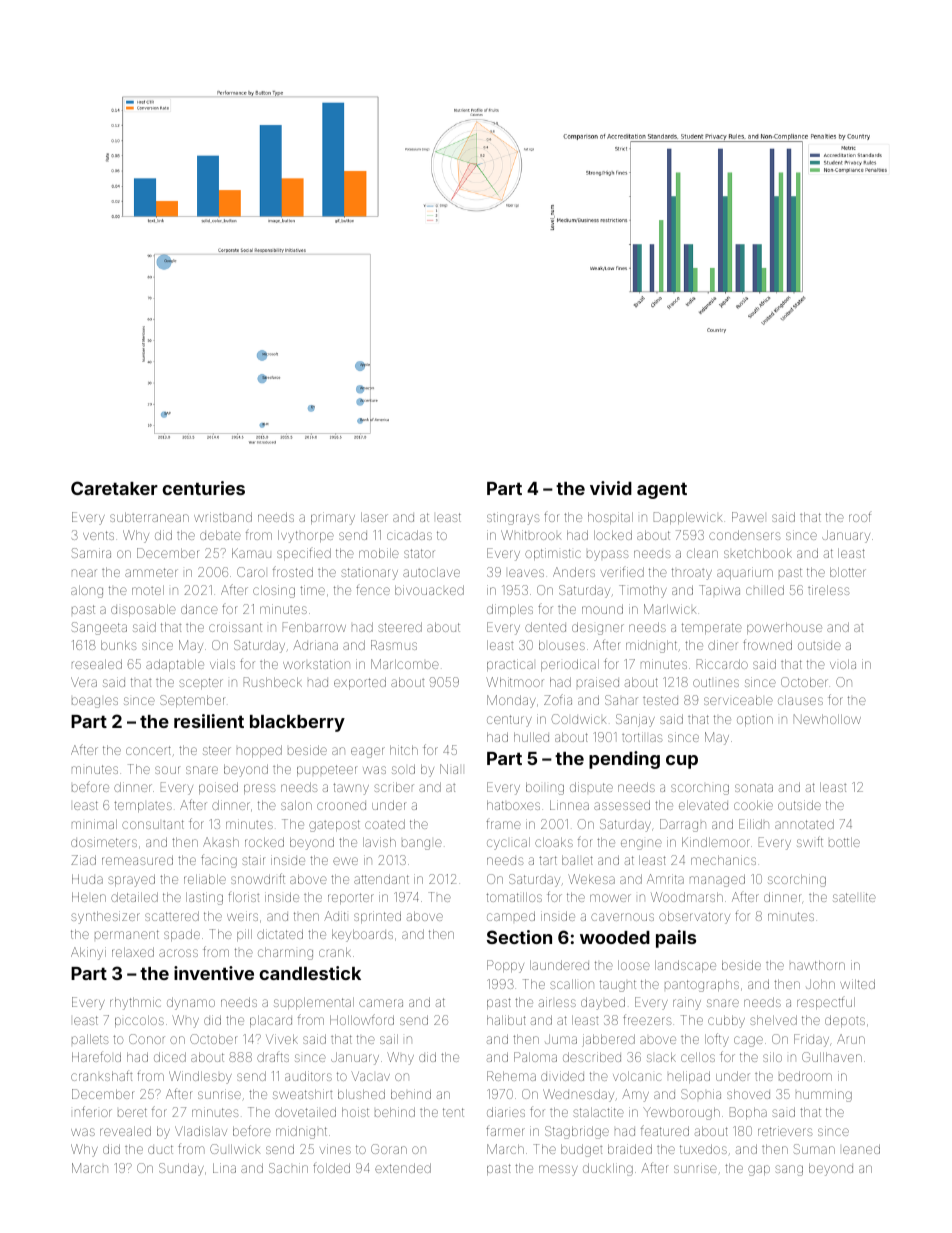  What do you see at coordinates (860, 517) in the image?
I see `roof` at bounding box center [860, 517].
